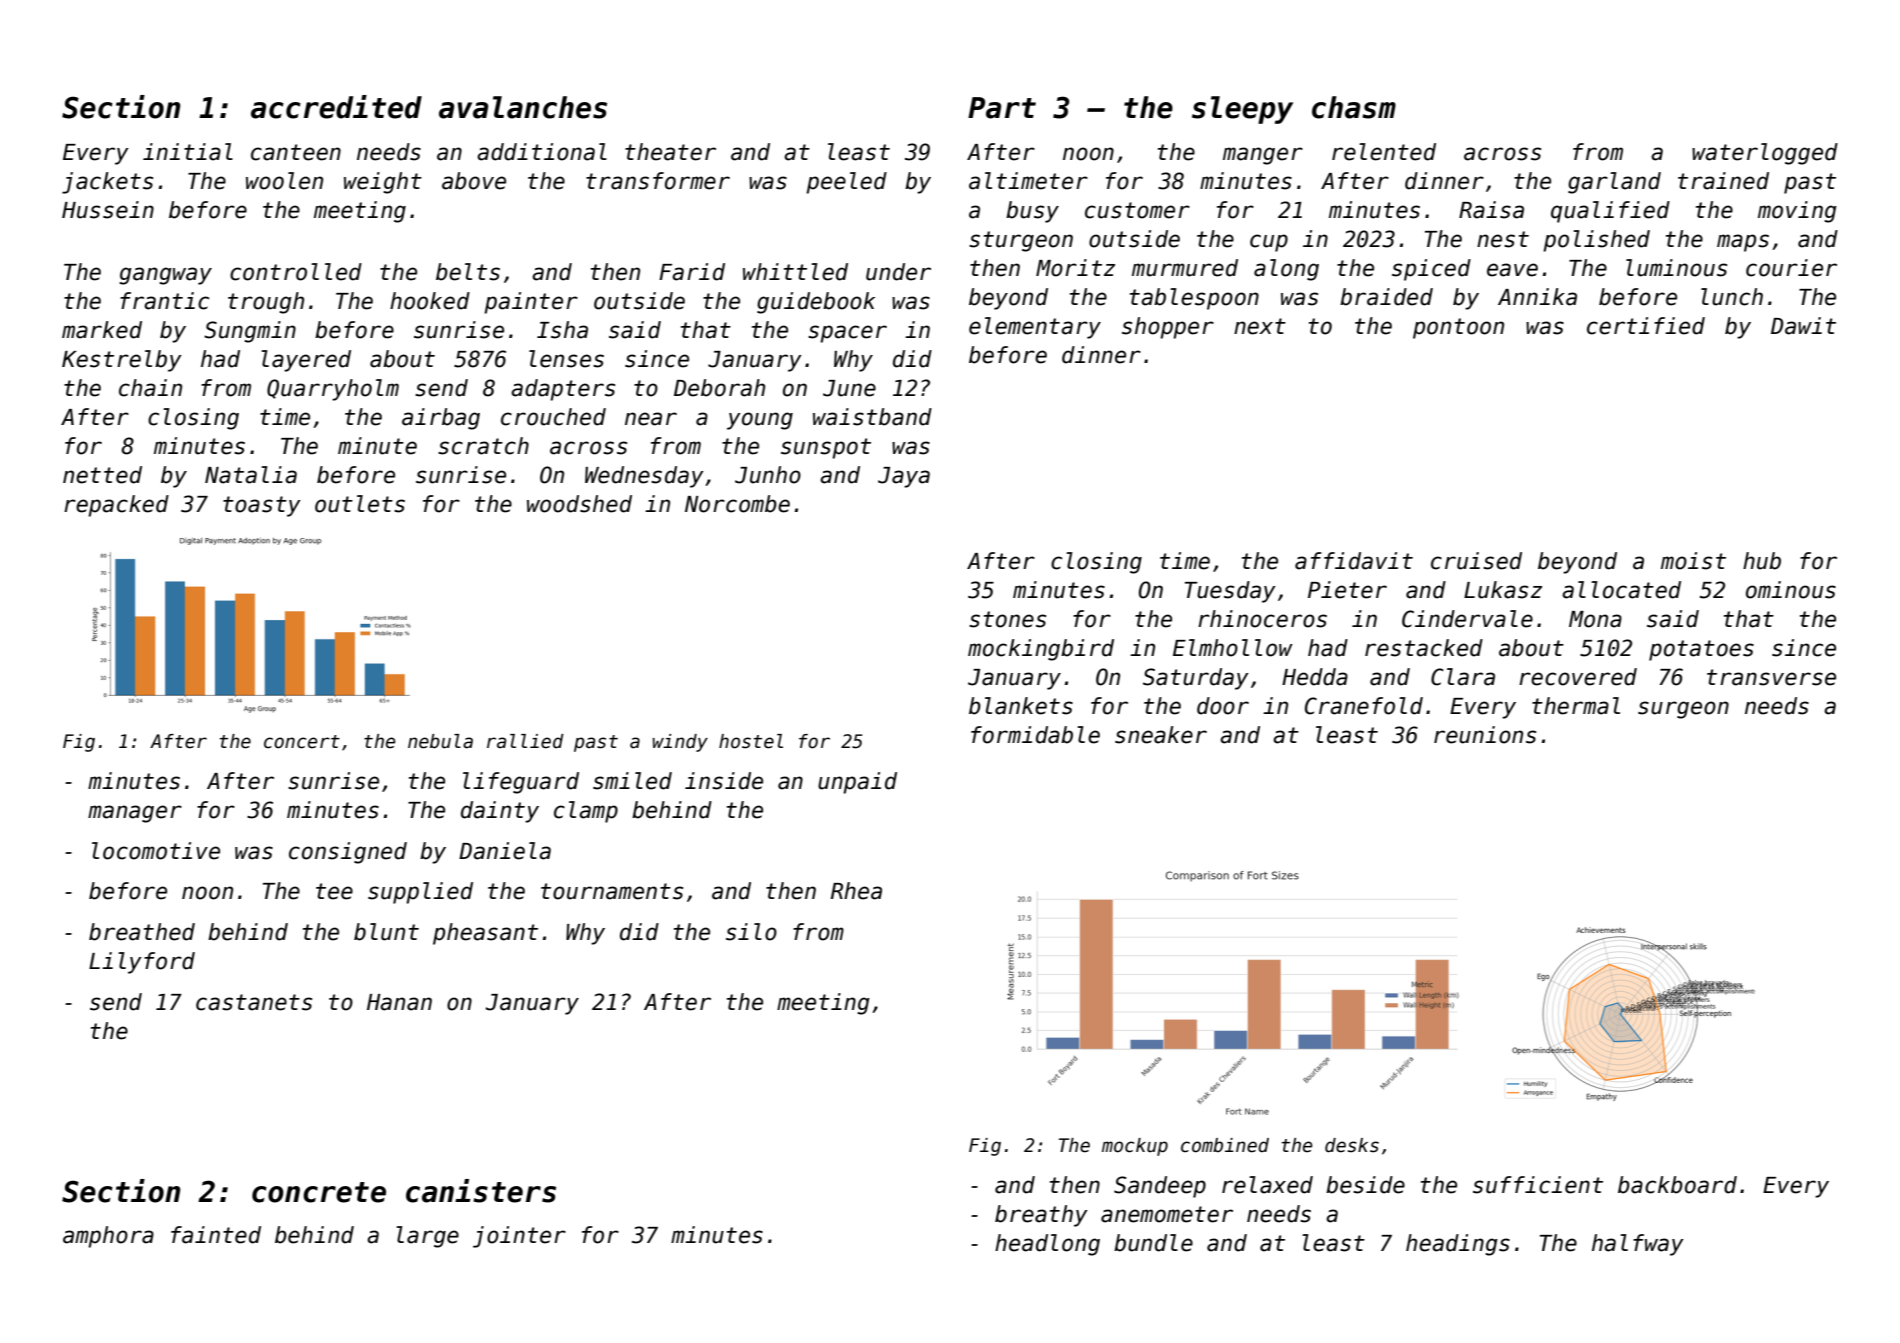  Describe the element at coordinates (1007, 619) in the document. I see `stones` at that location.
